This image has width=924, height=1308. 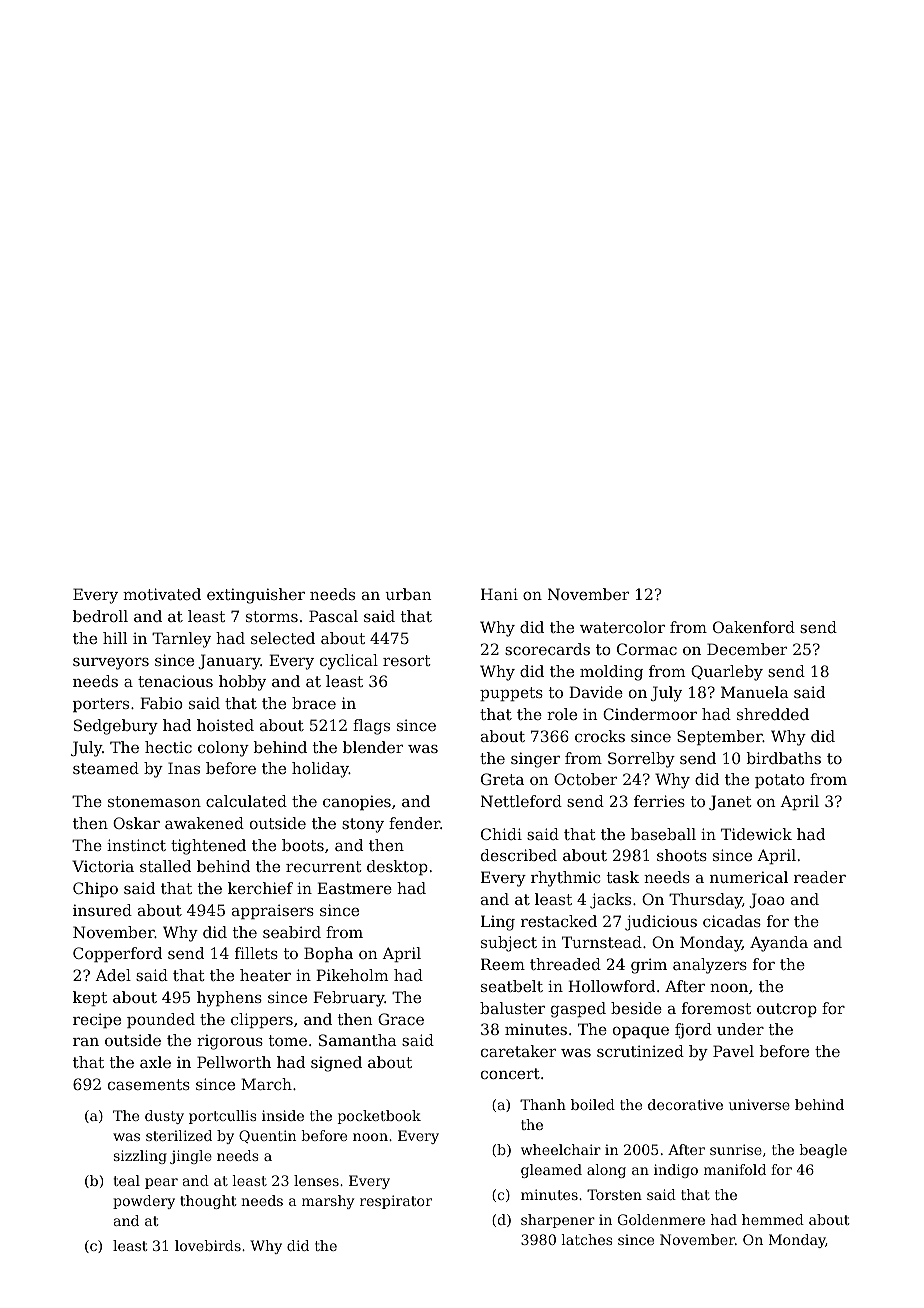 What do you see at coordinates (784, 758) in the image?
I see `birdbaths` at bounding box center [784, 758].
